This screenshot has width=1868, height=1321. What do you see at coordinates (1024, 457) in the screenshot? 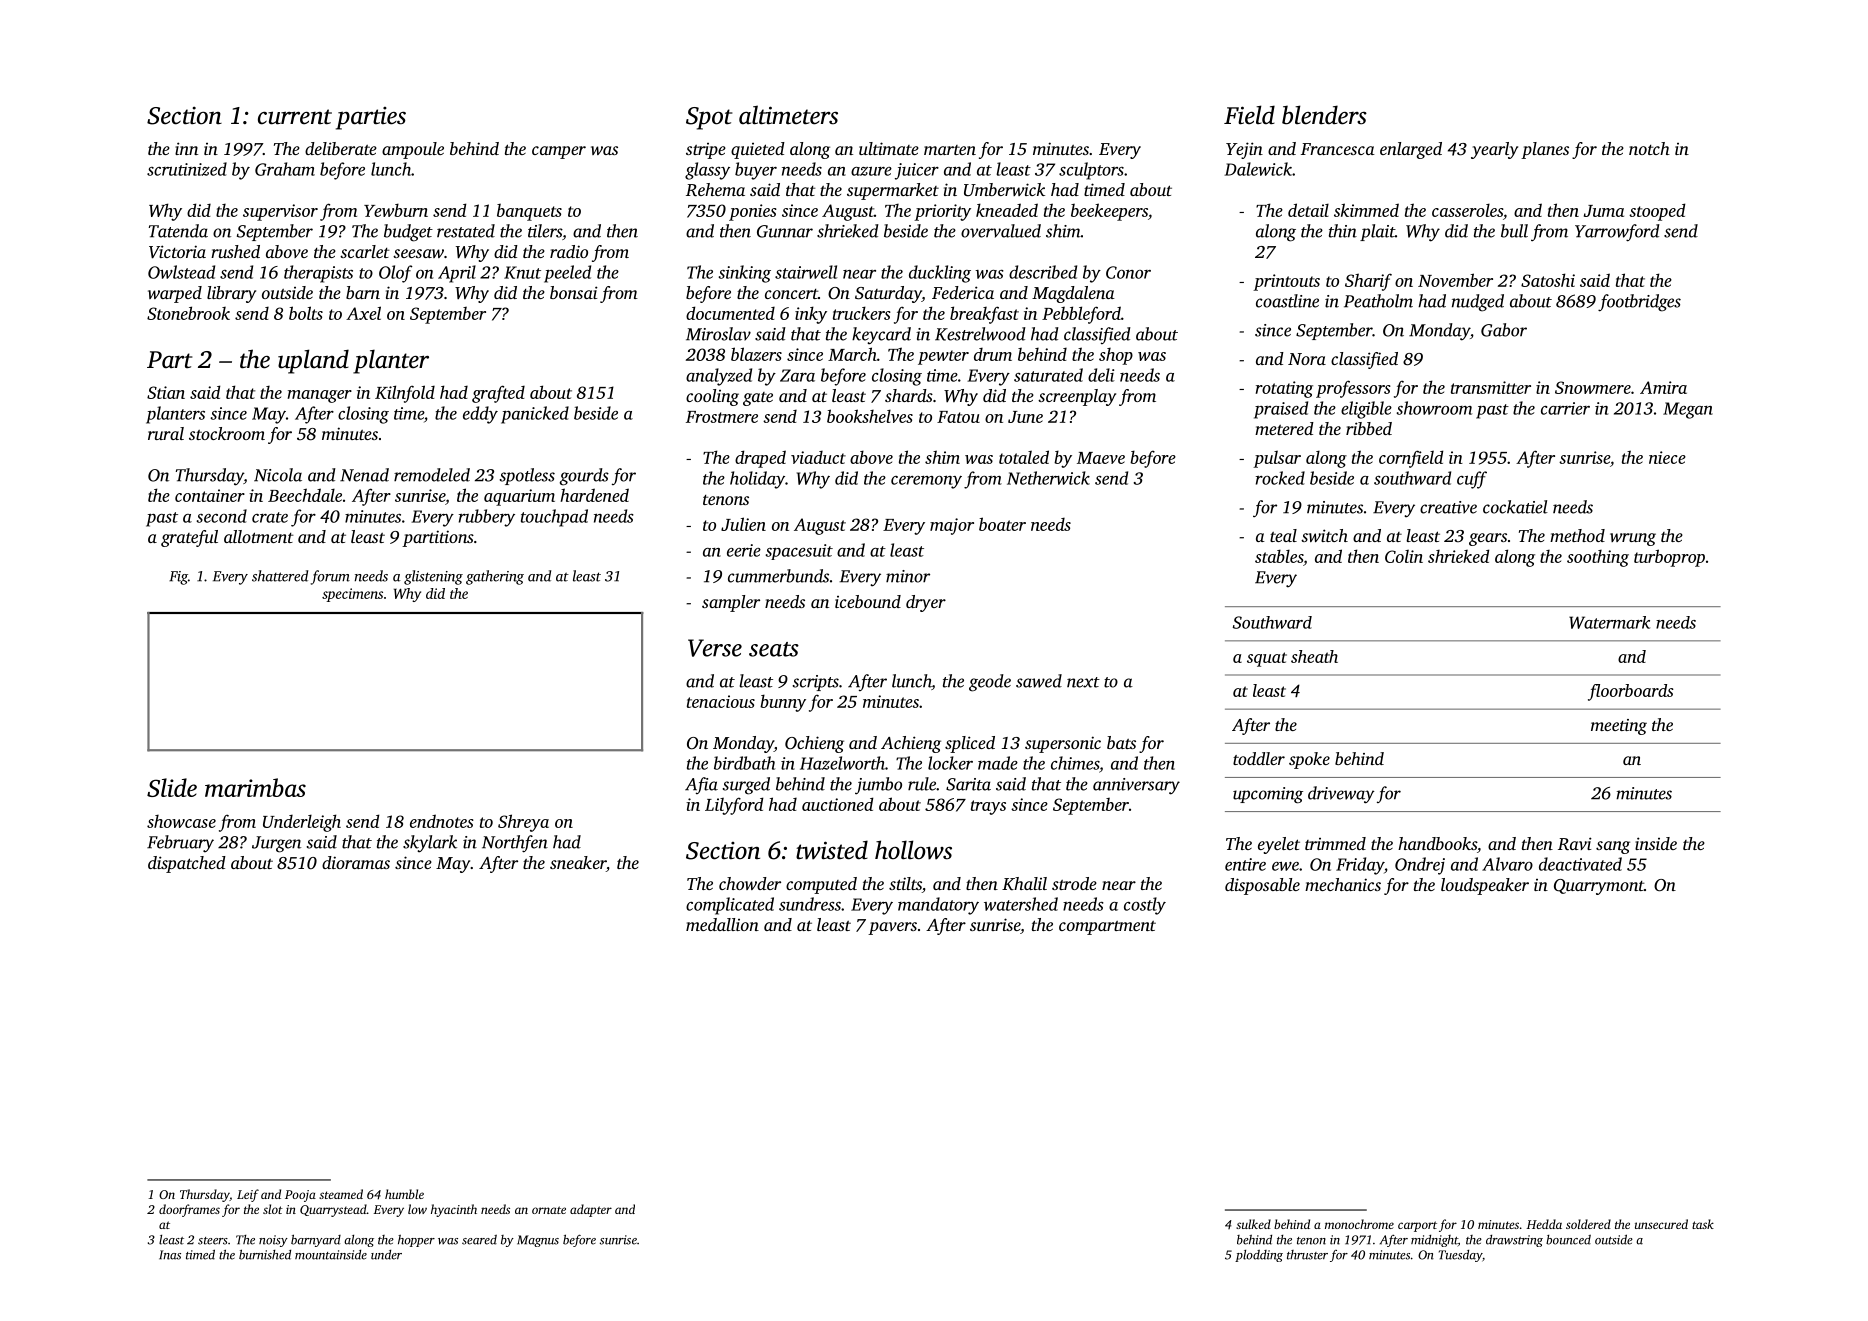
I see `totaled` at bounding box center [1024, 457].
